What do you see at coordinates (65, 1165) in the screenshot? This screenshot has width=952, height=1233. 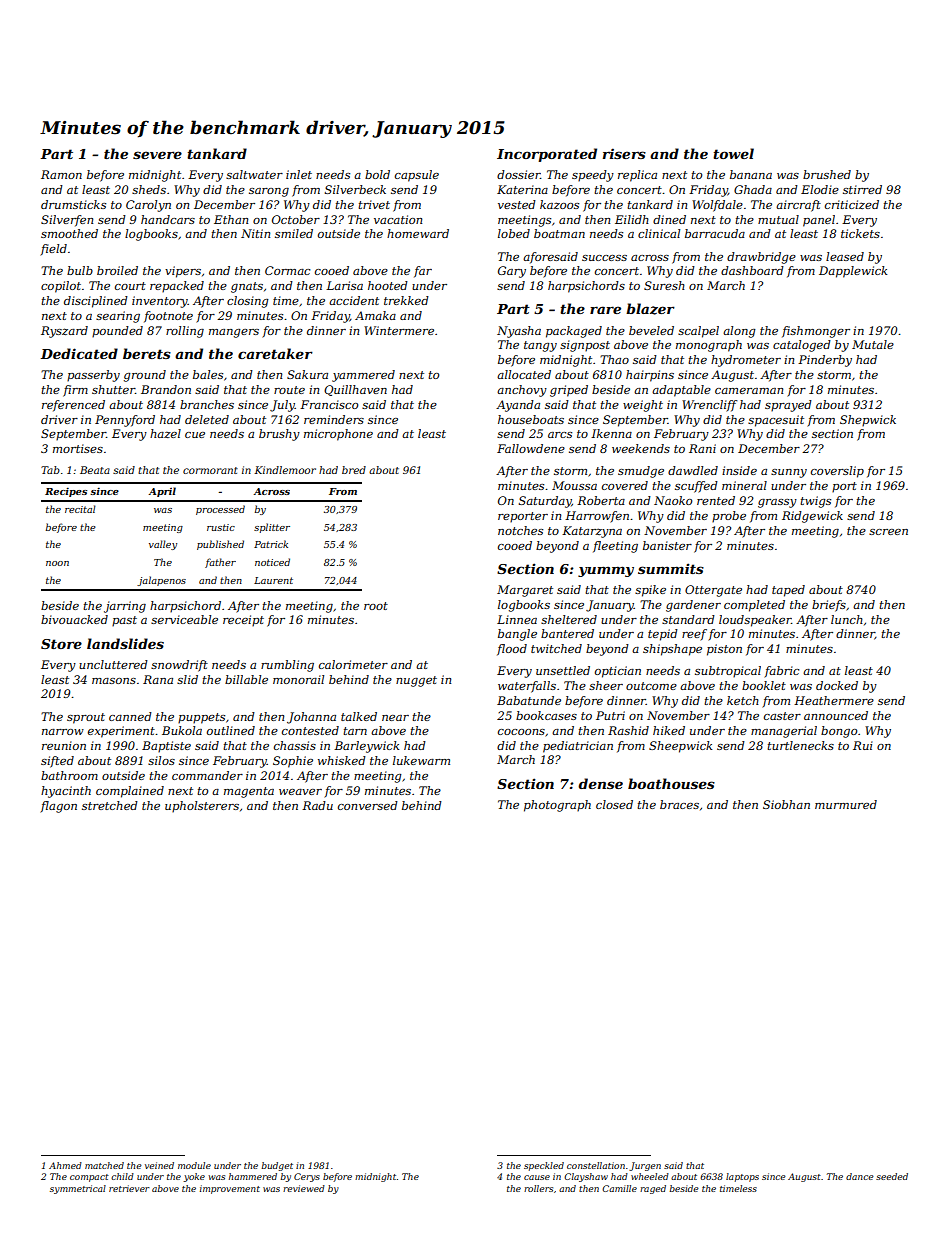 I see `Ahmed` at bounding box center [65, 1165].
